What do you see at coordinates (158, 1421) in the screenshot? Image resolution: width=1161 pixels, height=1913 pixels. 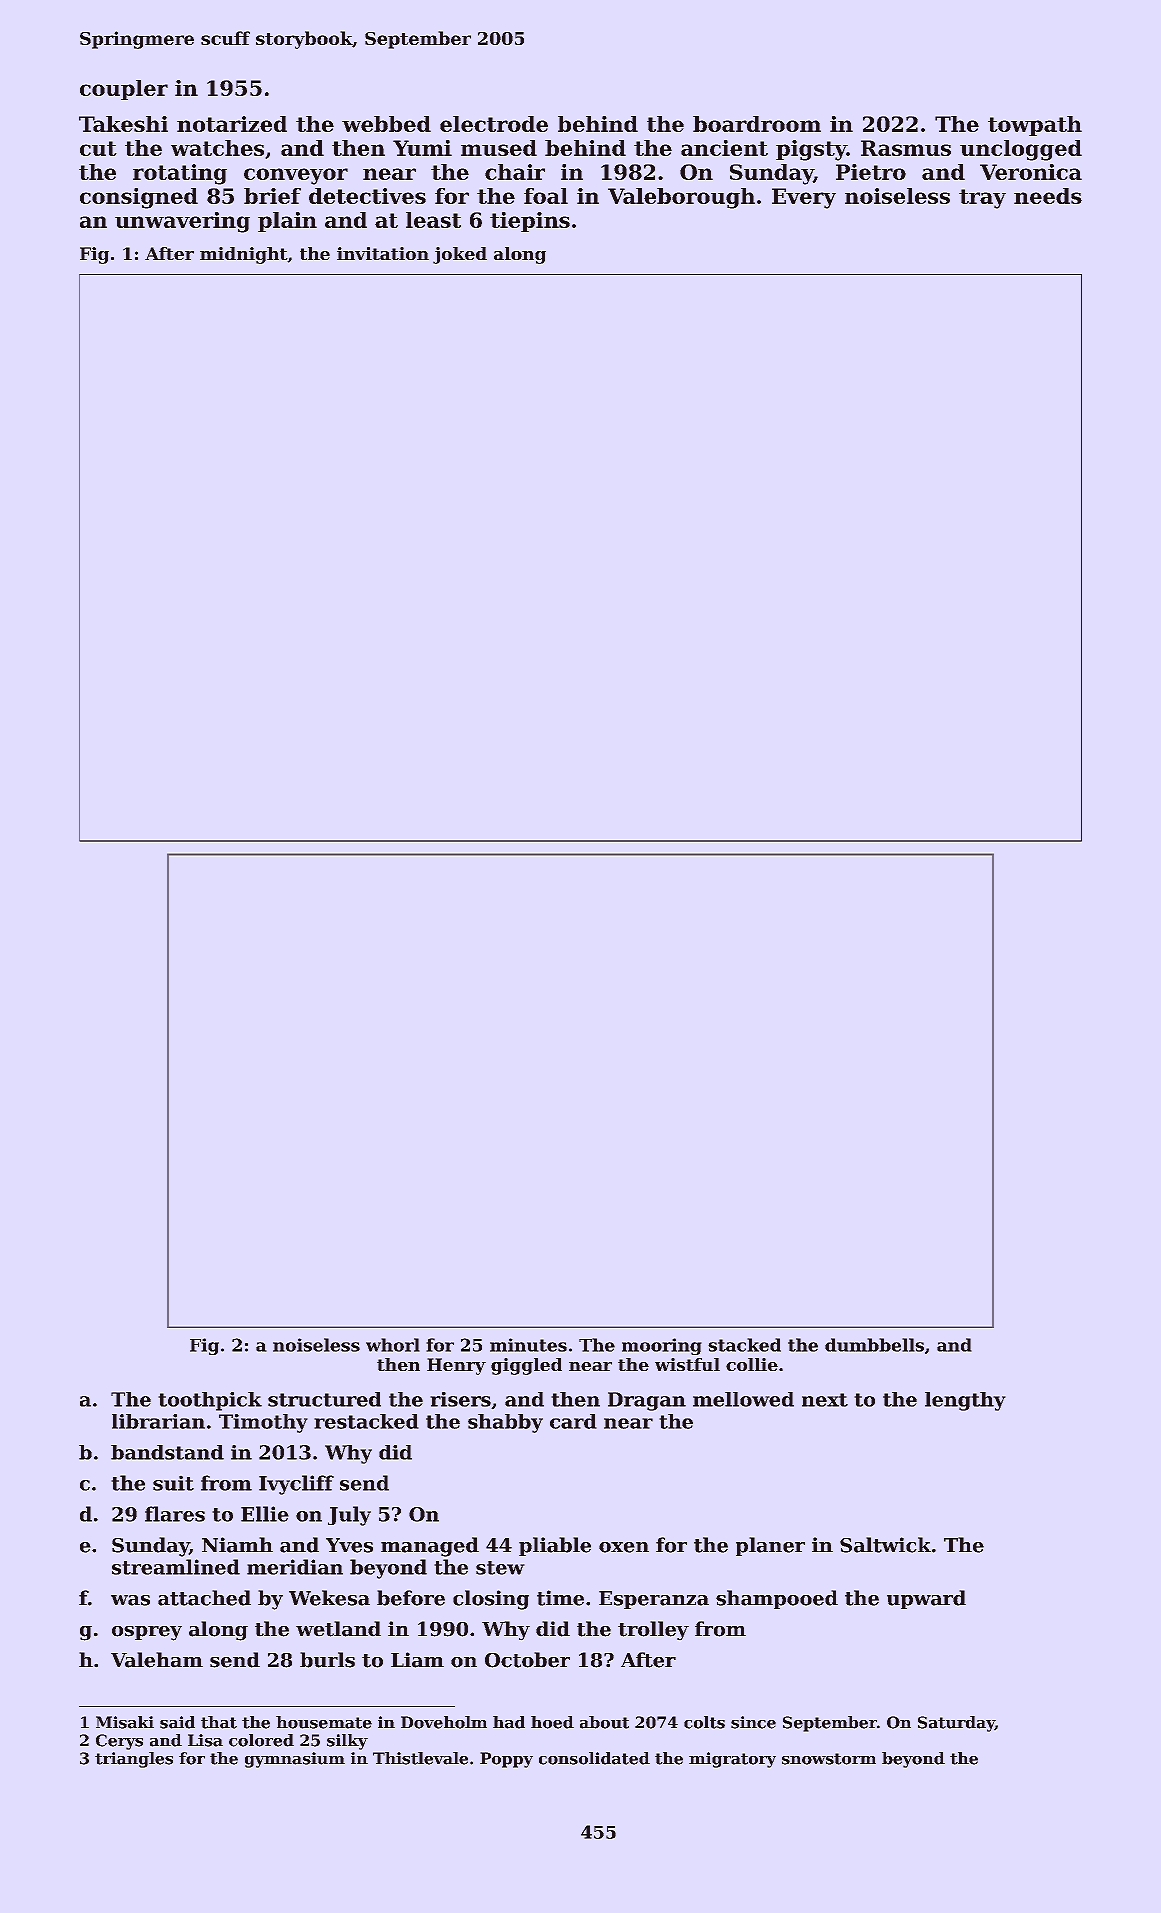 I see `librarian` at bounding box center [158, 1421].
